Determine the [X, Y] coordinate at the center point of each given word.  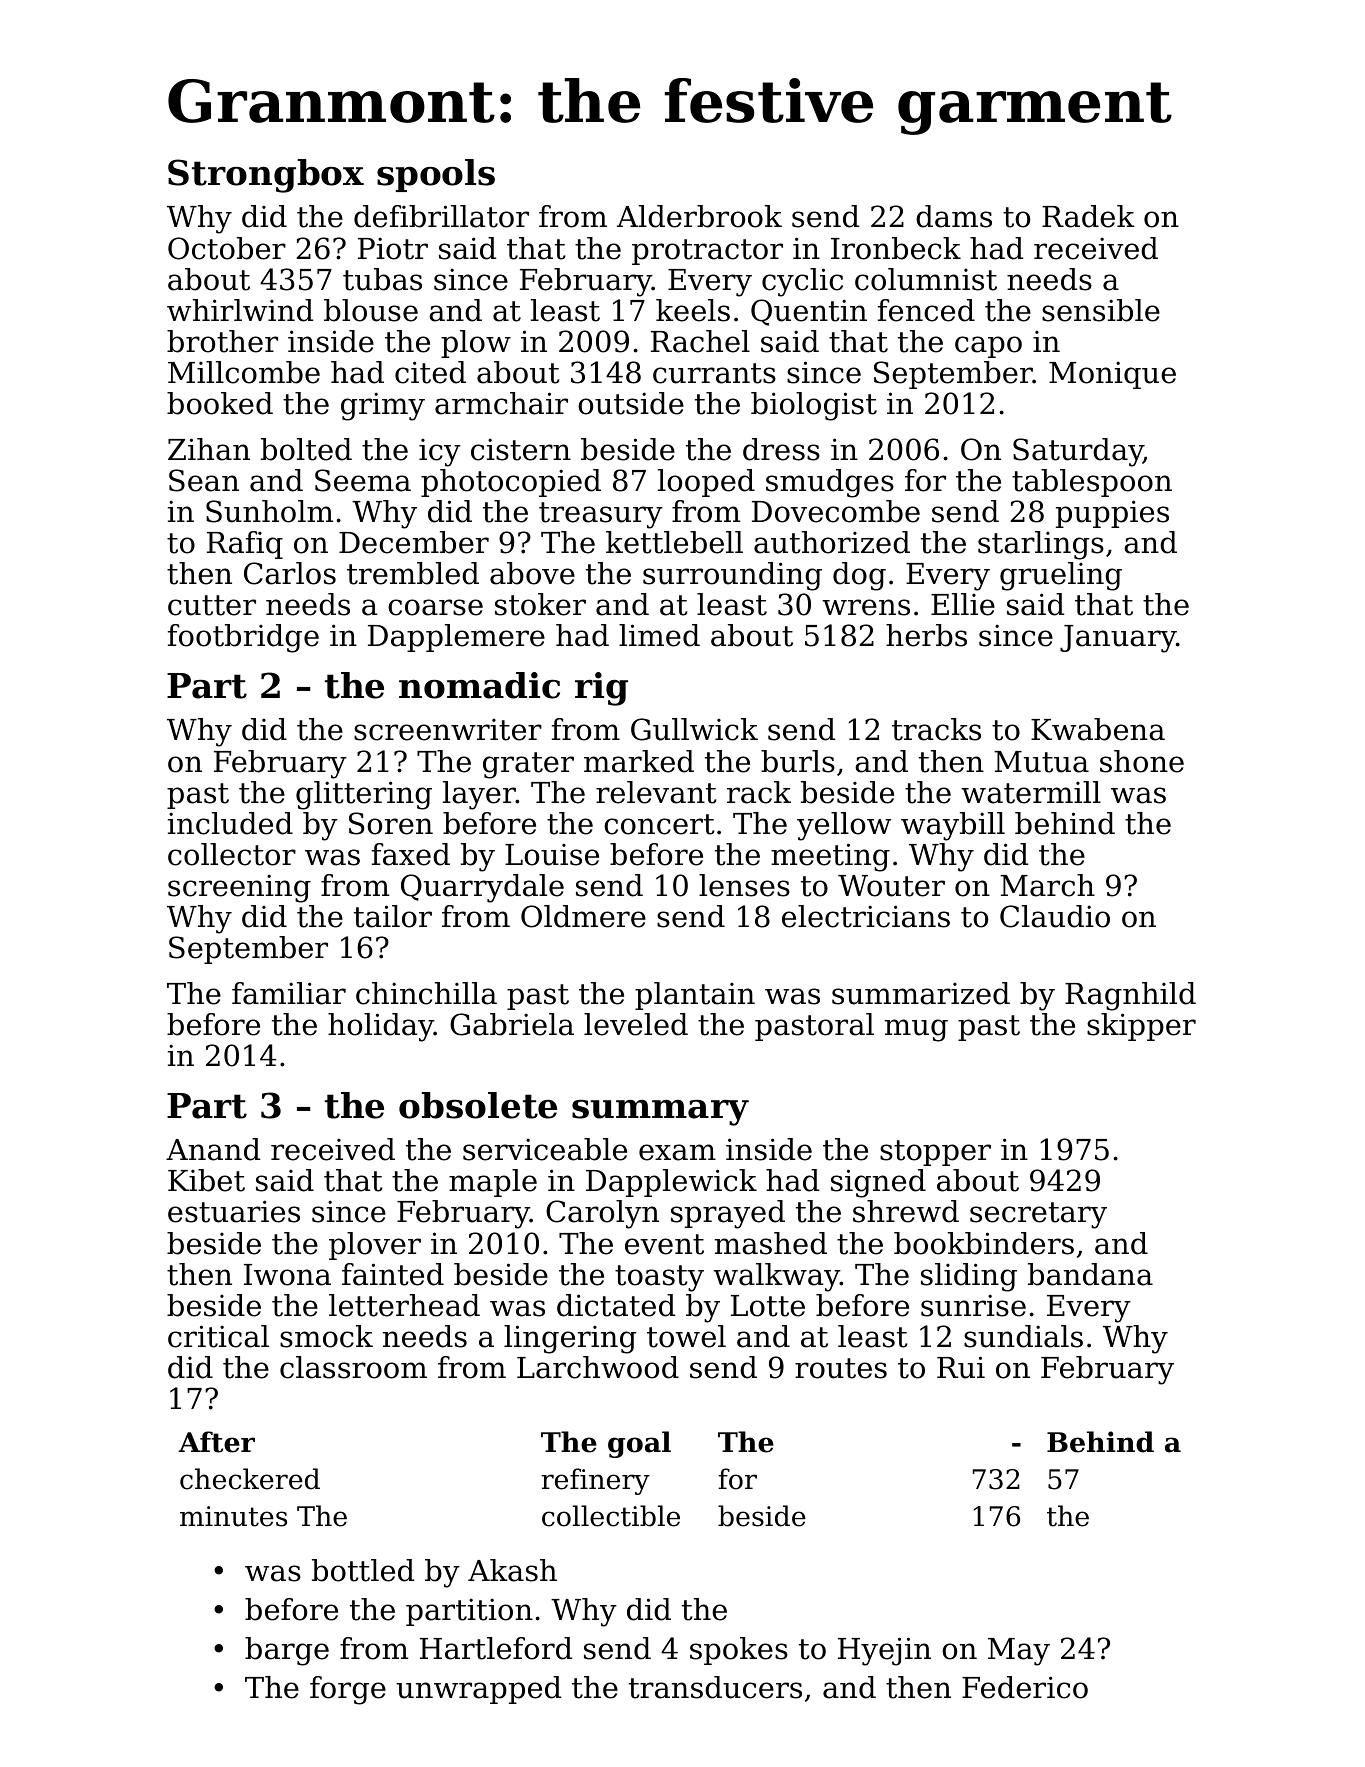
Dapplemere [456, 638]
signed [878, 1183]
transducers [715, 1687]
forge [348, 1690]
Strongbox [266, 176]
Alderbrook [699, 216]
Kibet [206, 1180]
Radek [1088, 216]
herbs [926, 635]
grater [528, 765]
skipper [1141, 1027]
